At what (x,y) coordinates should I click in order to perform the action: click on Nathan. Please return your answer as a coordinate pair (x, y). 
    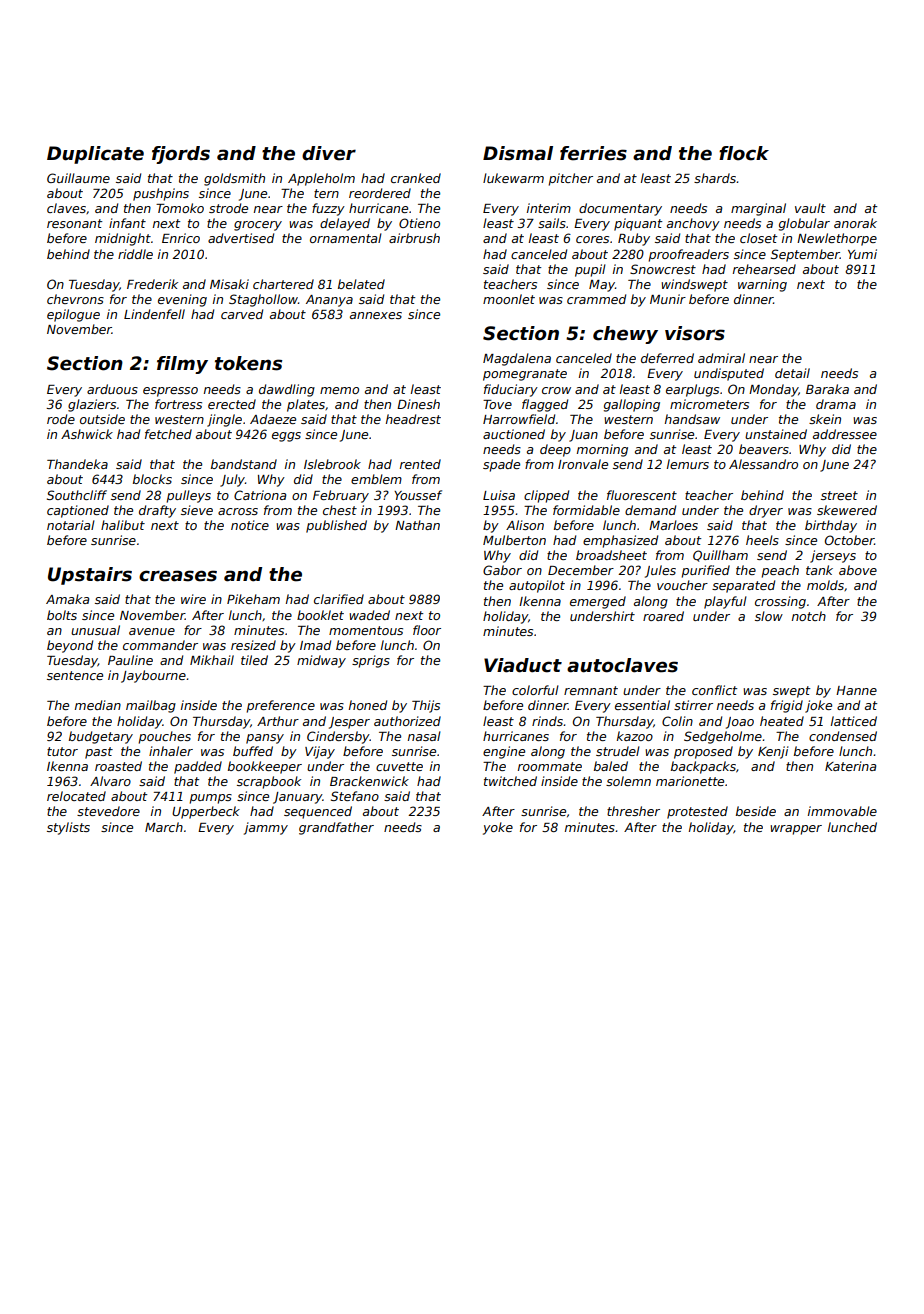
    Looking at the image, I should click on (417, 525).
